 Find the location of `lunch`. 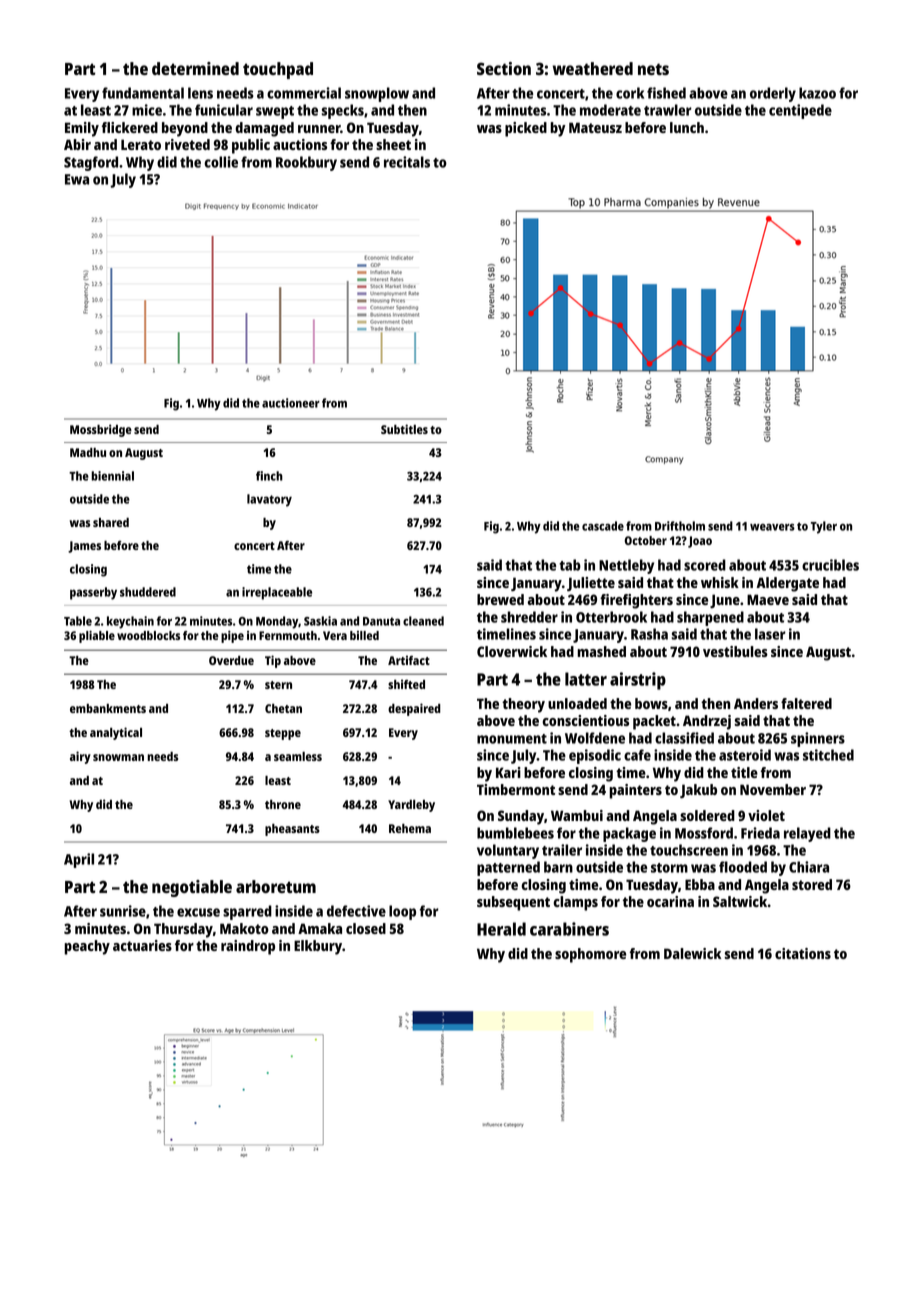

lunch is located at coordinates (687, 127).
